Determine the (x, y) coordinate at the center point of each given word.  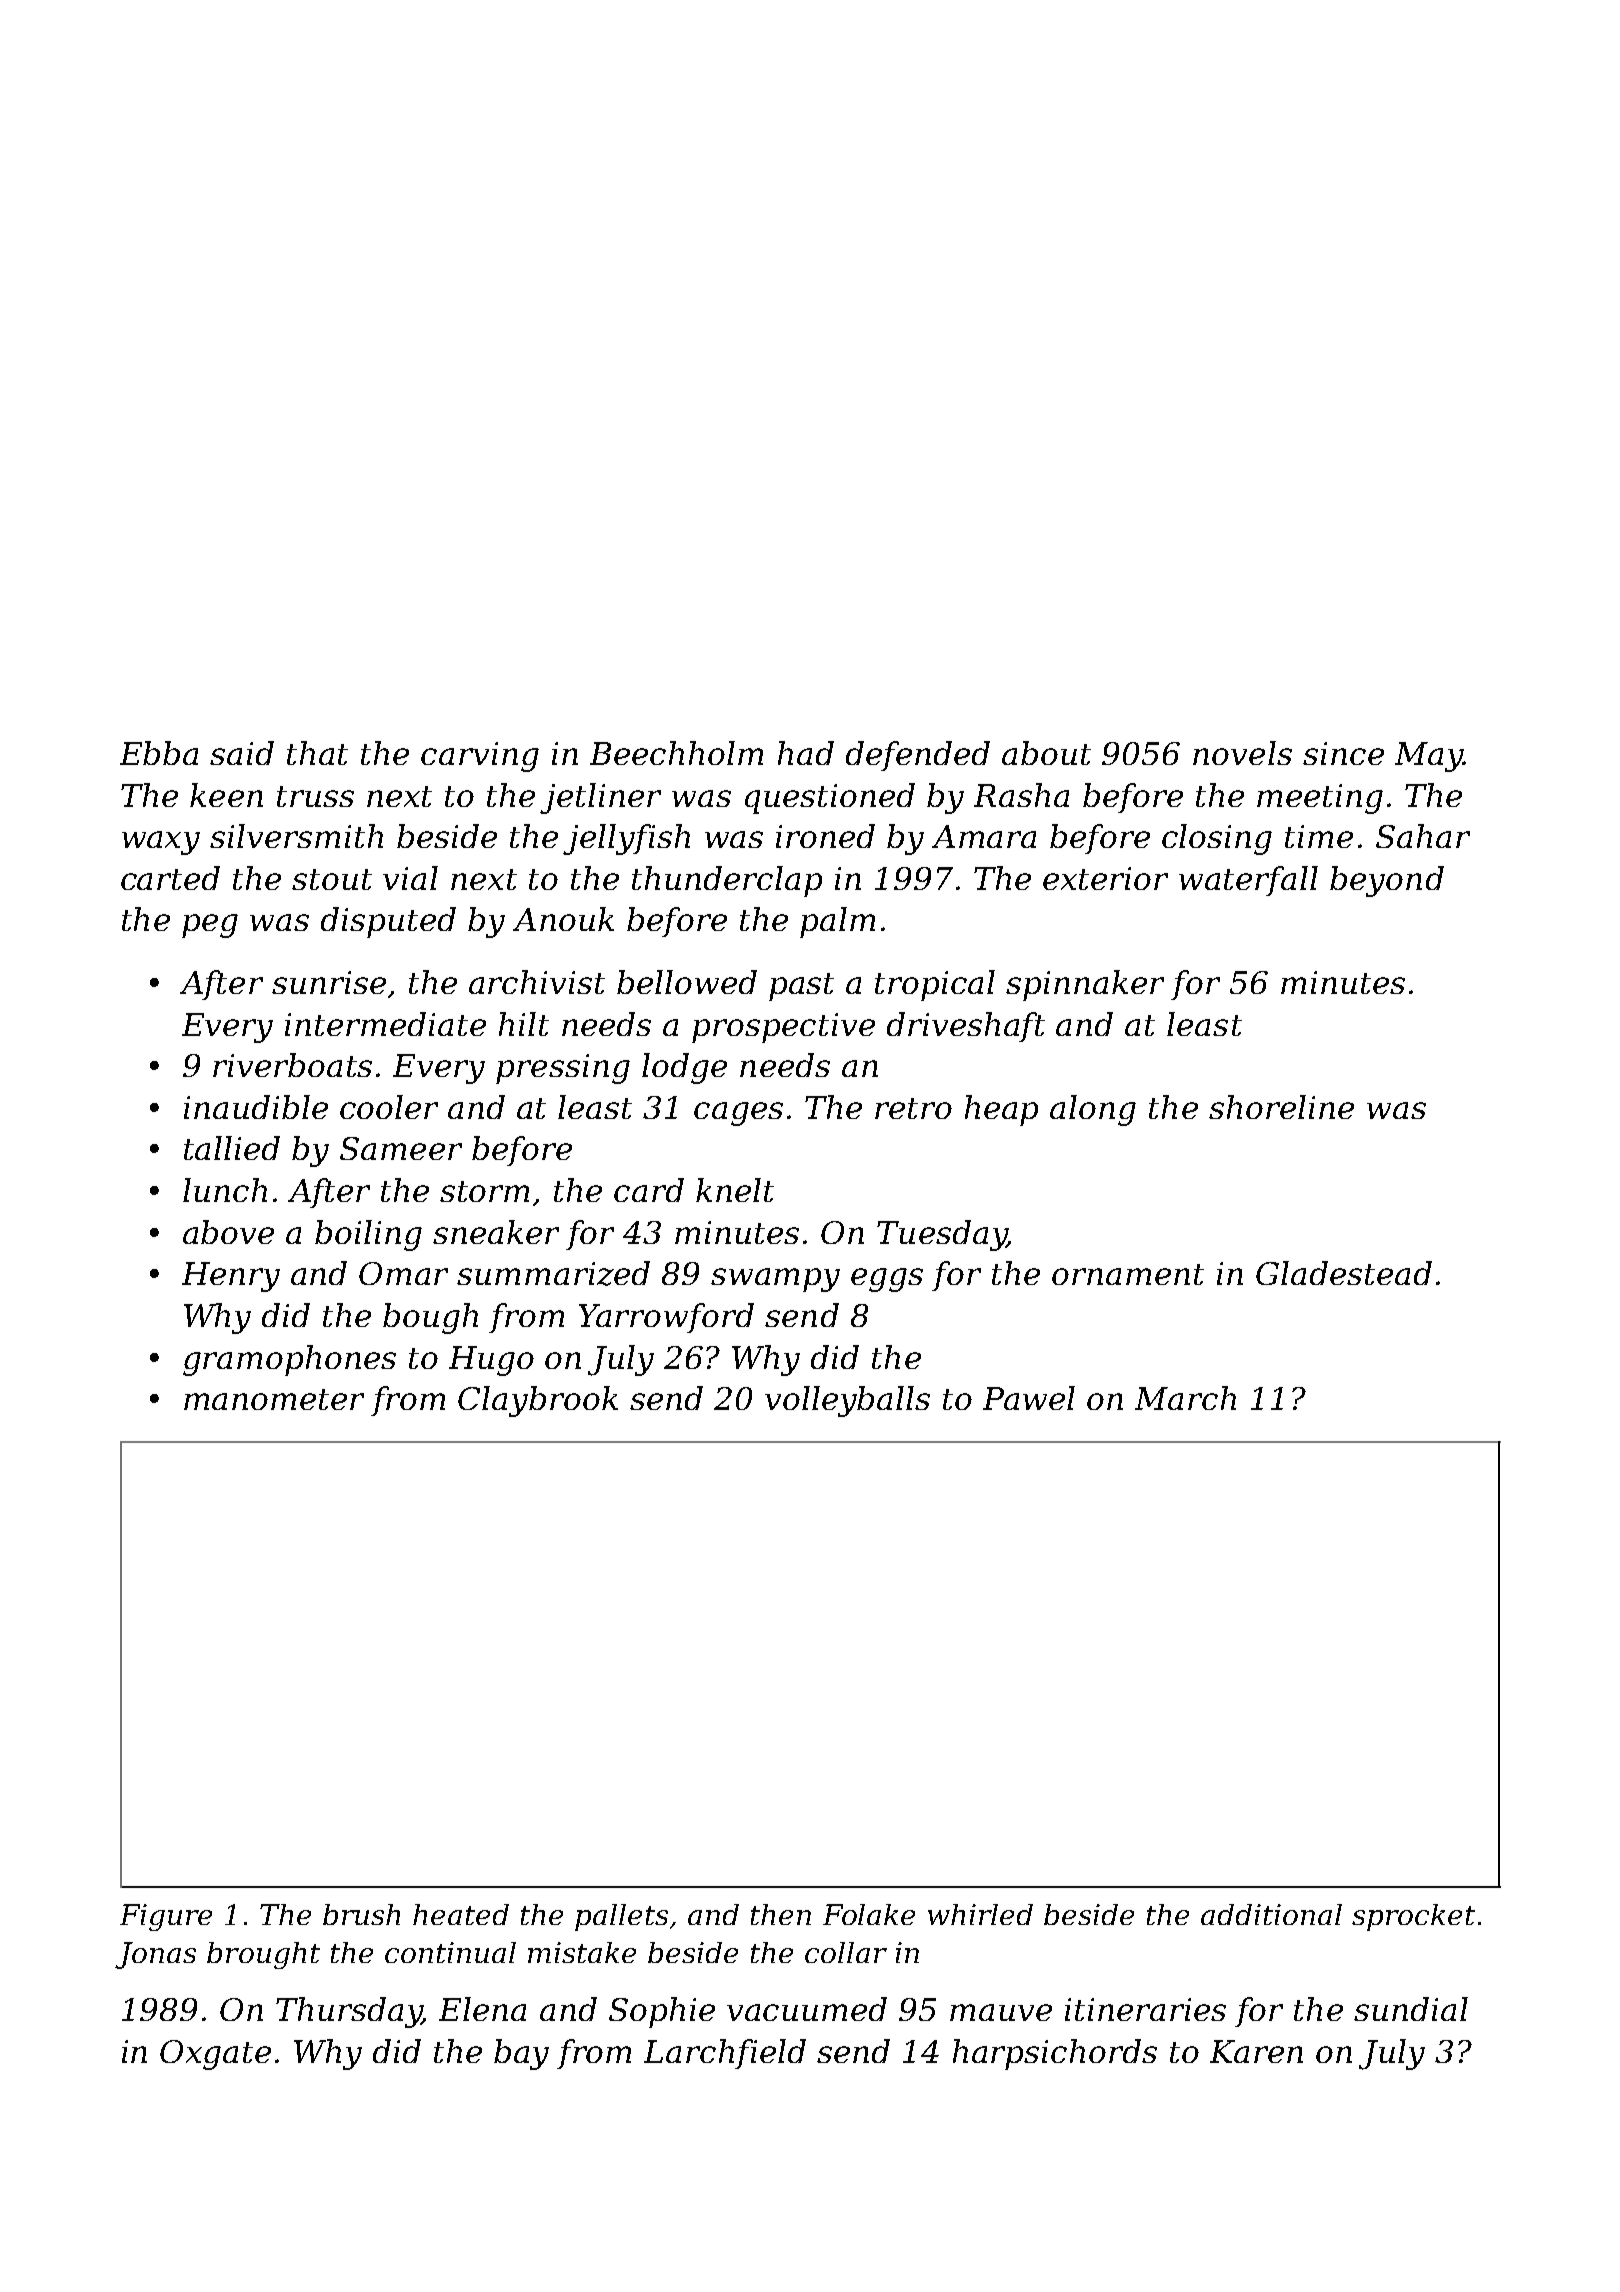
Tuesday (942, 1235)
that (317, 753)
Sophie (662, 2012)
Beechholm (676, 753)
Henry (231, 1277)
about (1046, 753)
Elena (482, 2009)
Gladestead (1344, 1273)
